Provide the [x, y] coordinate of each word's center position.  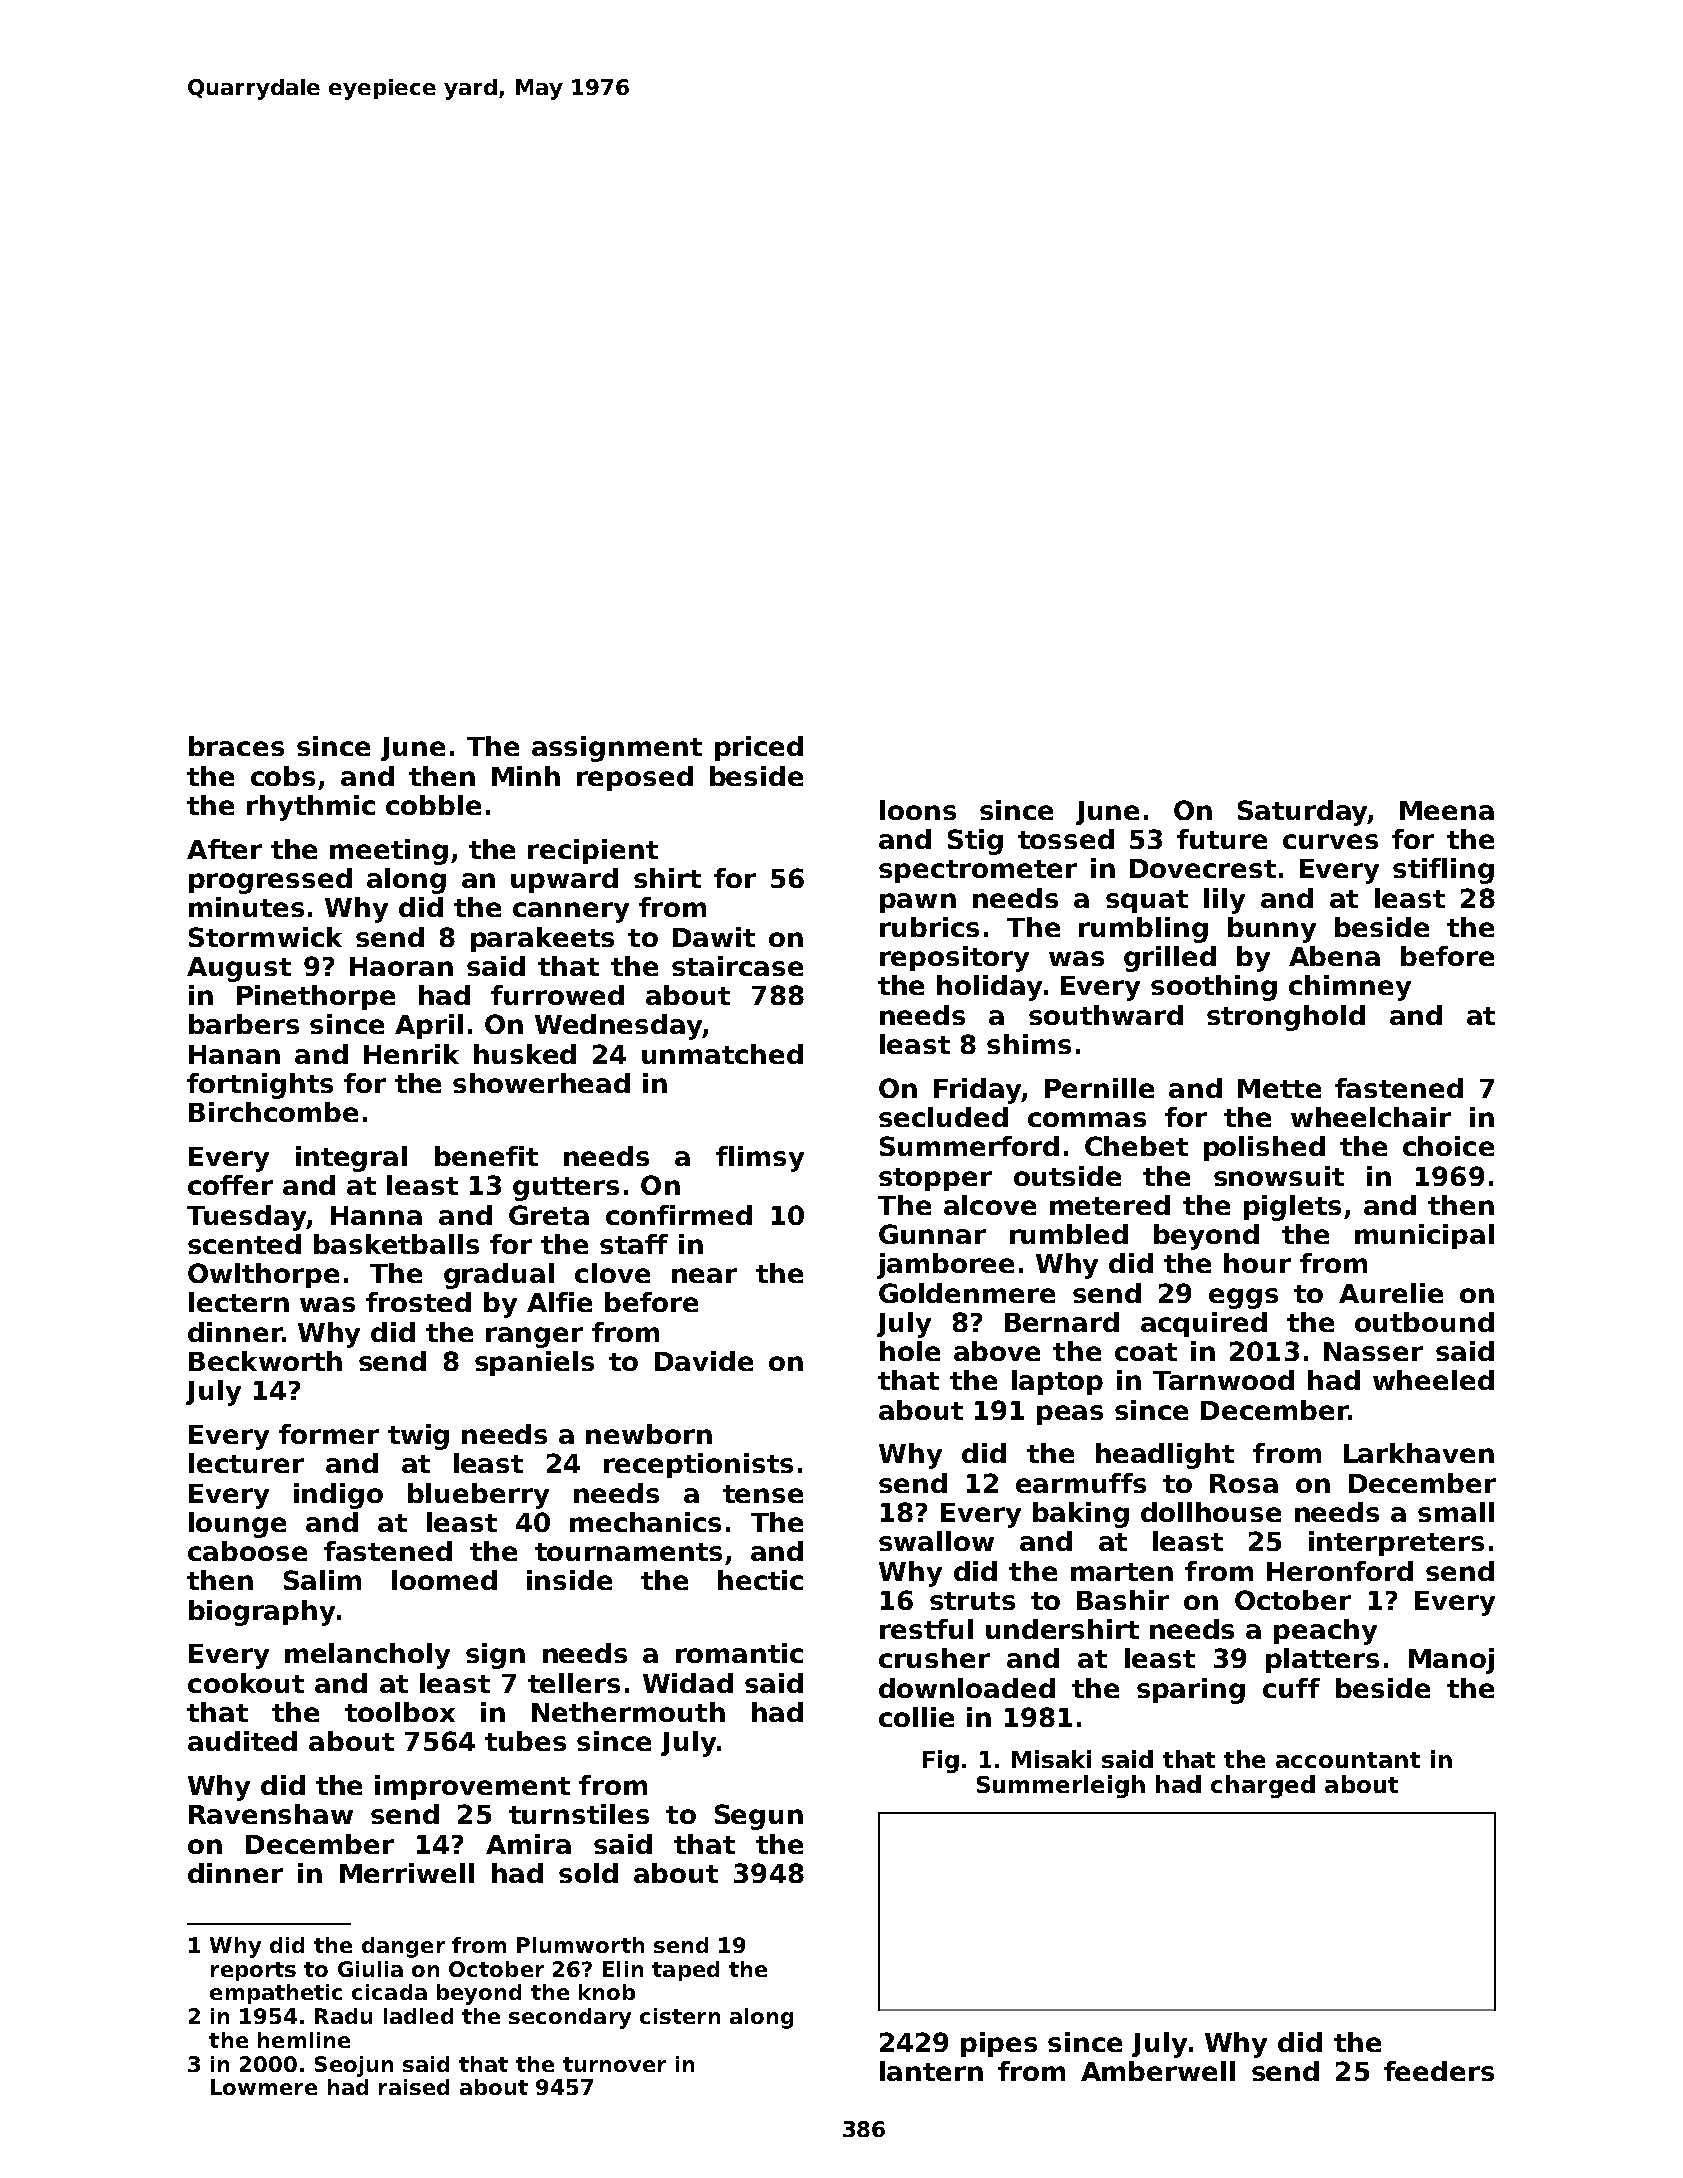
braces [236, 746]
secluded [943, 1117]
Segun [759, 1817]
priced [759, 748]
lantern [931, 2071]
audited [242, 1741]
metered [1110, 1205]
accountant [1348, 1760]
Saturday [1303, 813]
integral [351, 1159]
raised [414, 2087]
